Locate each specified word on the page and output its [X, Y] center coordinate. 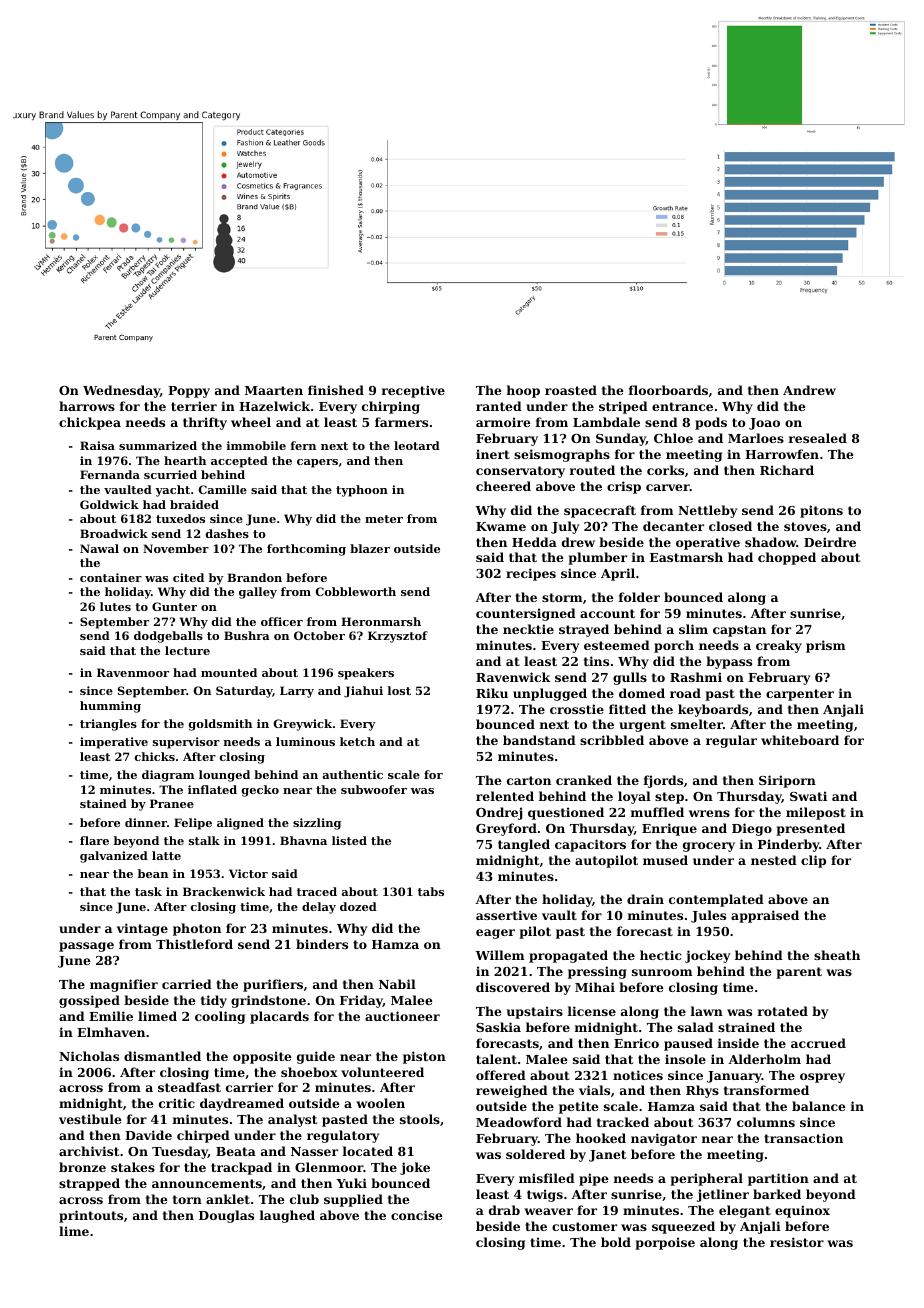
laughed [287, 1216]
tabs [431, 891]
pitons [821, 511]
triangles [108, 725]
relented [505, 796]
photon [197, 929]
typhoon [362, 491]
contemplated [716, 900]
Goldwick [109, 504]
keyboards [713, 710]
